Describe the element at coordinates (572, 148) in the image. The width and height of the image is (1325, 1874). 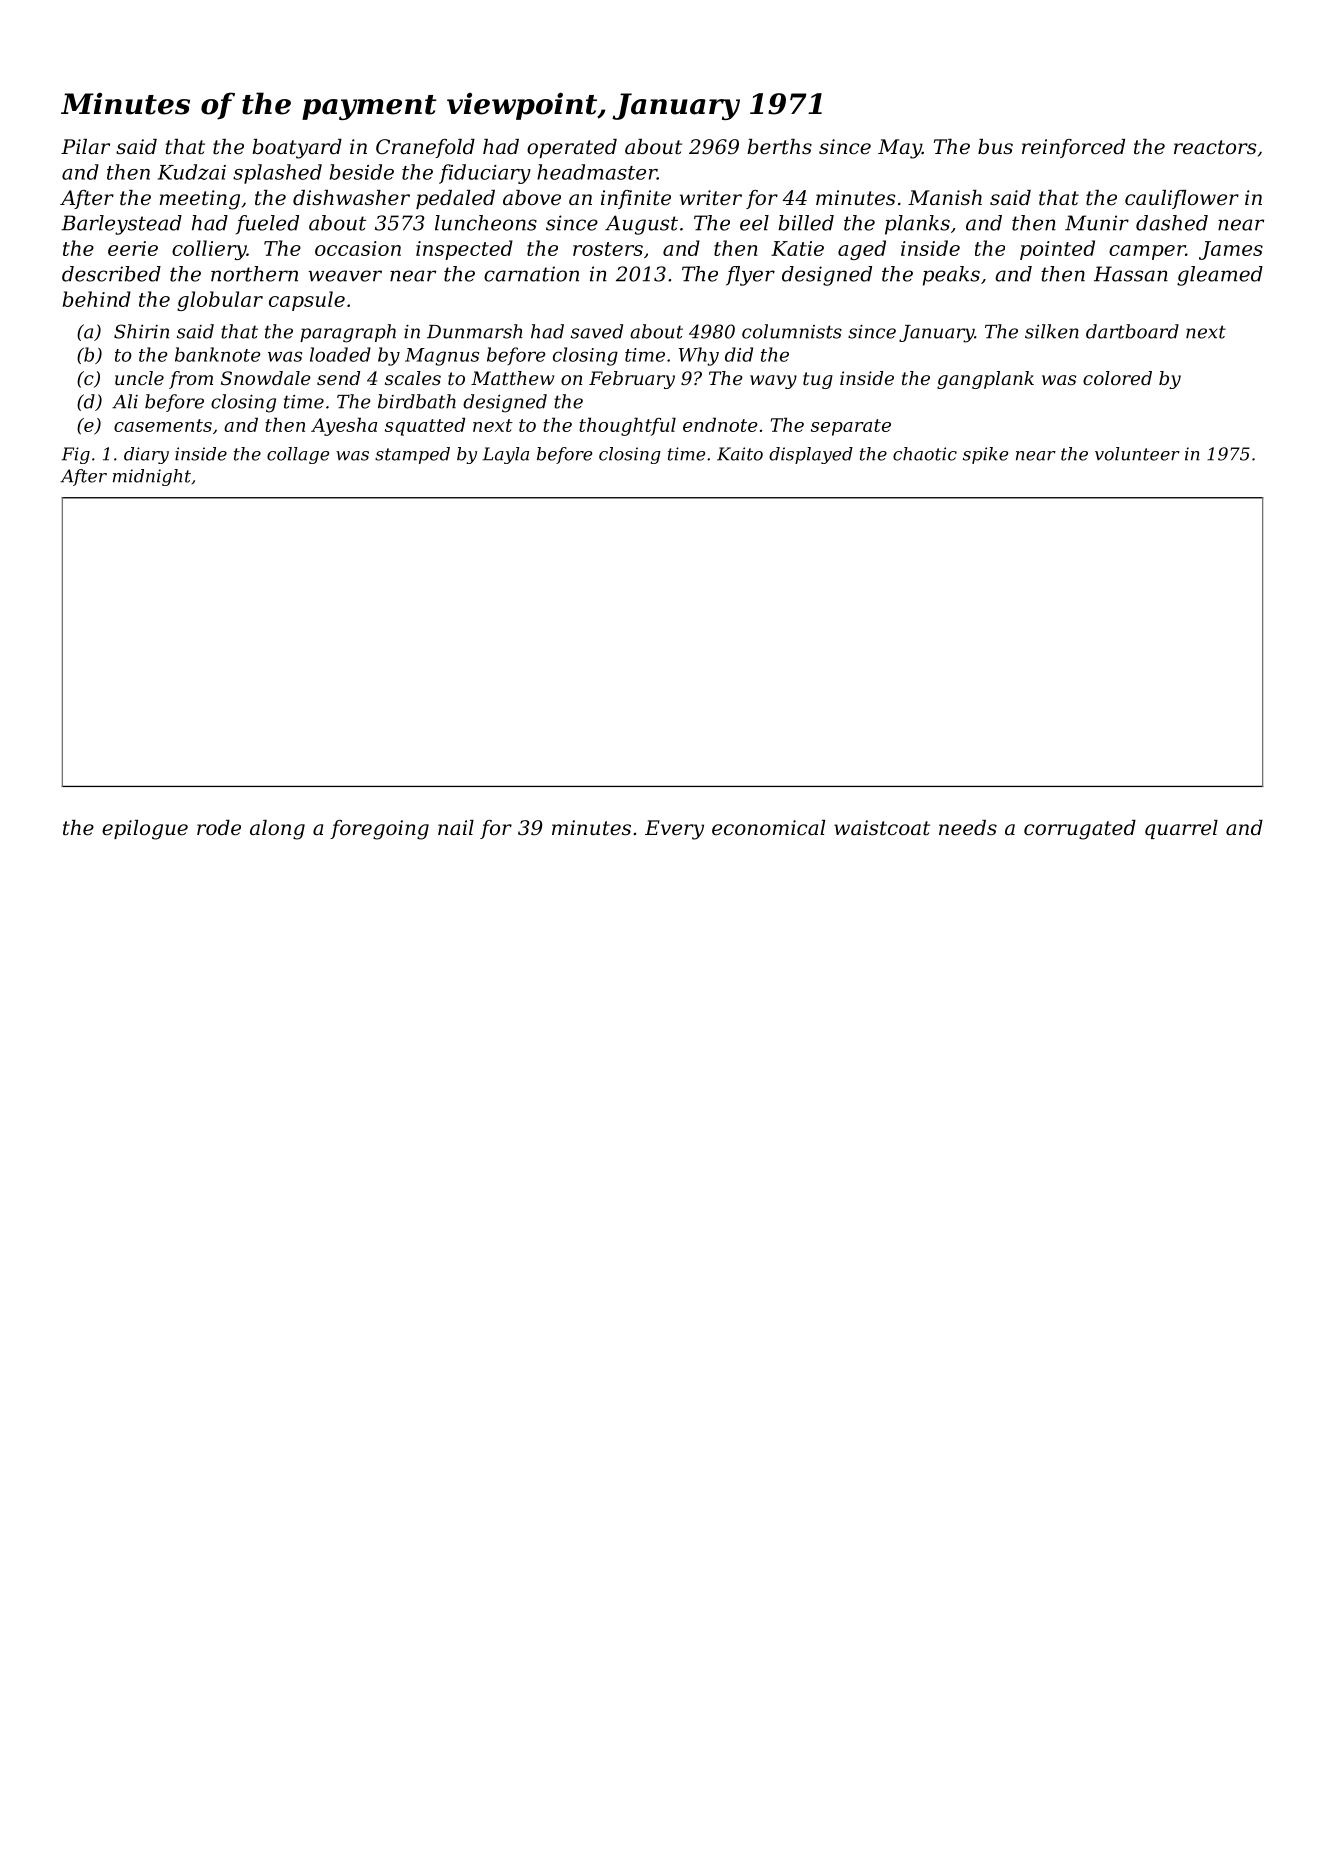
I see `operated` at that location.
